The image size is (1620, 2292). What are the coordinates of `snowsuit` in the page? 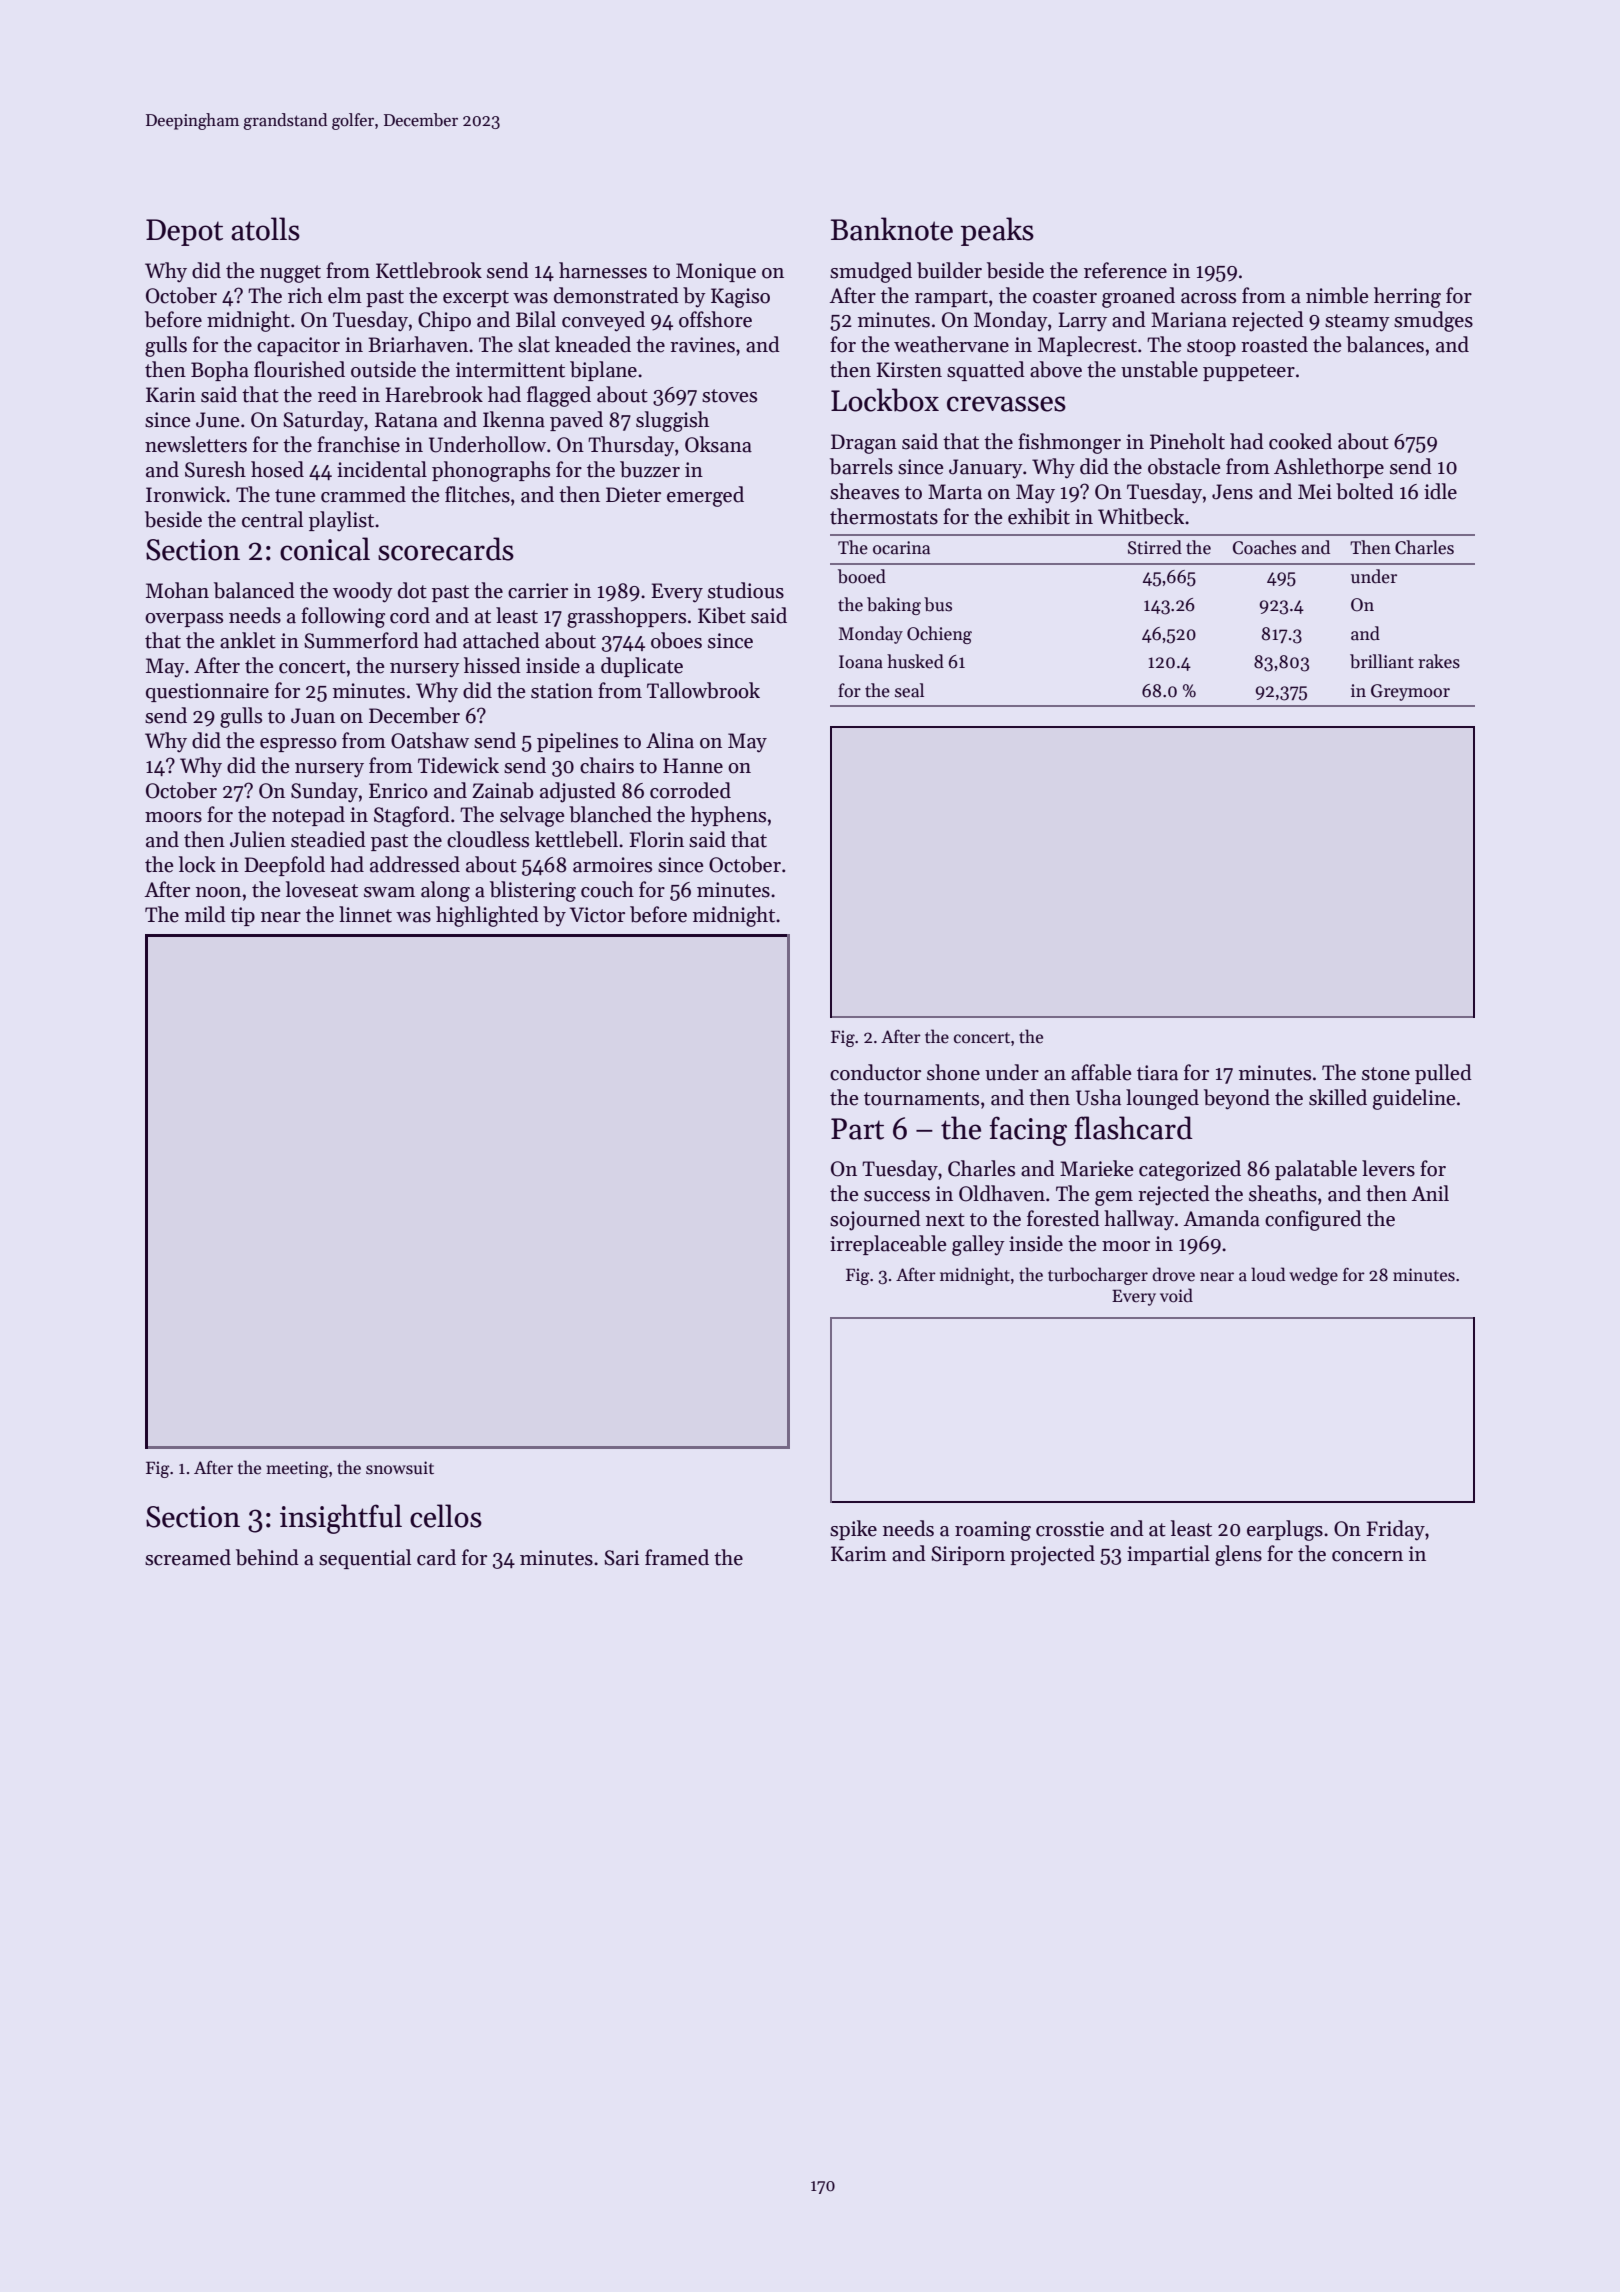 It's located at (400, 1468).
